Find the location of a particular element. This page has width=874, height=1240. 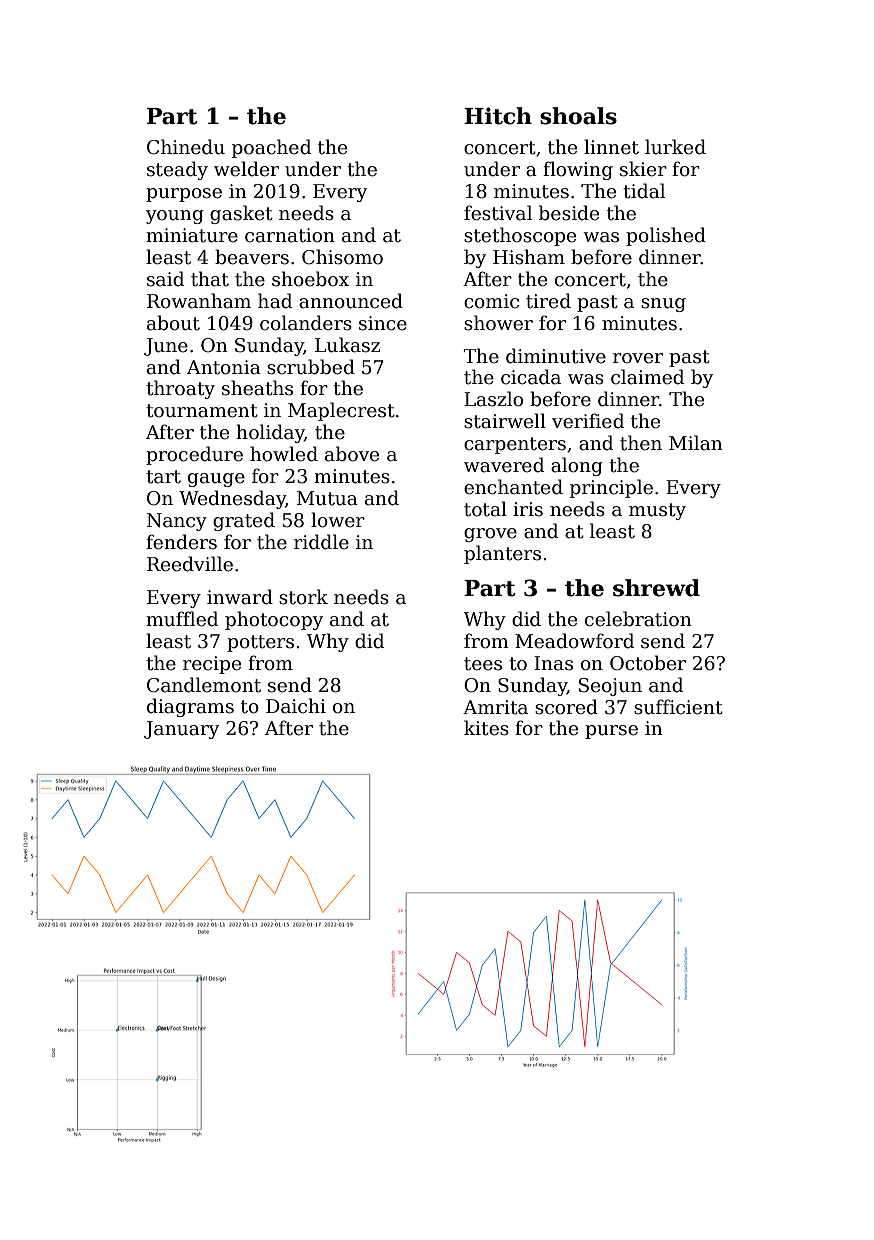

diagrams is located at coordinates (190, 707).
